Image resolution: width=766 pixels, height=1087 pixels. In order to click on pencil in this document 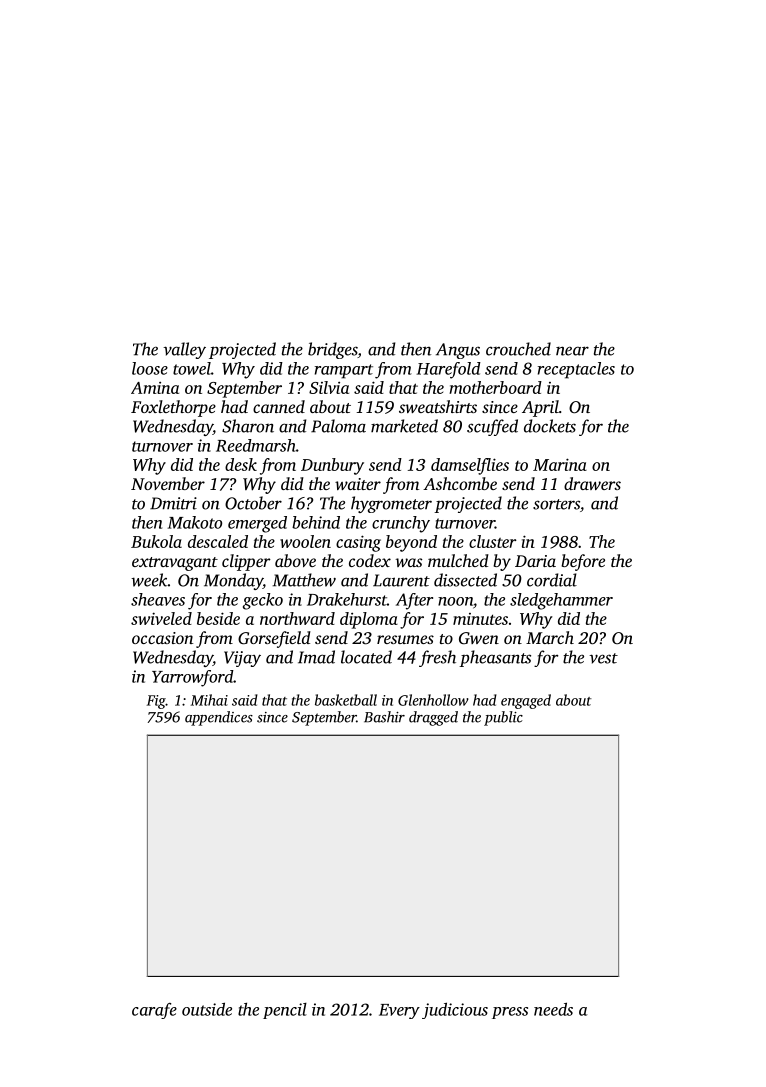, I will do `click(285, 1011)`.
